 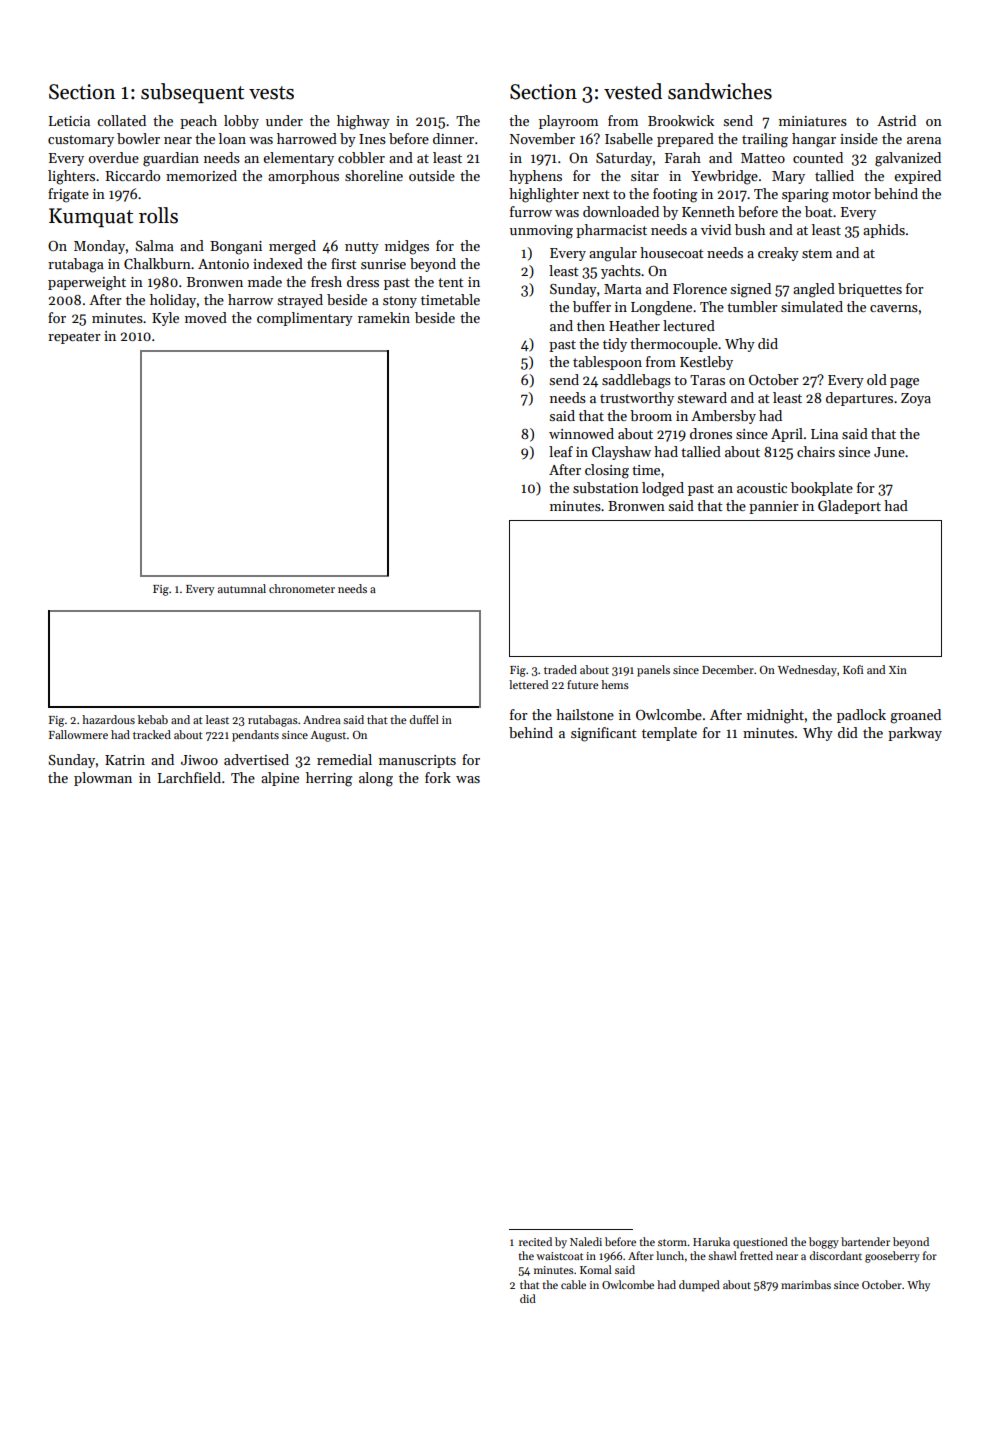 I want to click on recited, so click(x=535, y=1241).
